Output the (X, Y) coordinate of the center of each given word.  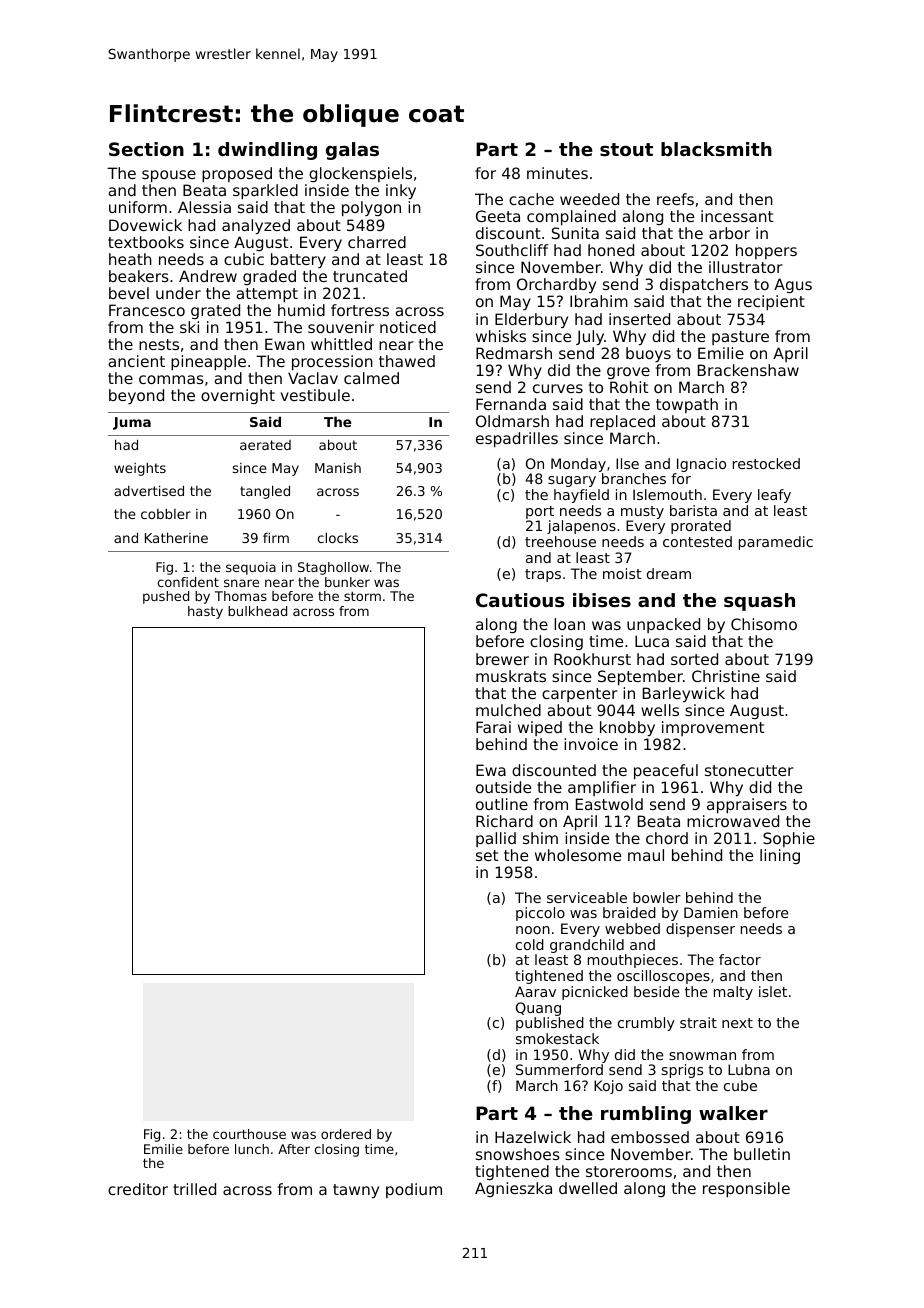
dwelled (588, 1188)
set (487, 855)
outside (503, 787)
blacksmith (716, 149)
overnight (238, 396)
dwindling (267, 151)
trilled (194, 1189)
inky (401, 191)
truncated (370, 276)
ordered (346, 1134)
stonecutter (749, 770)
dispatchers (704, 285)
